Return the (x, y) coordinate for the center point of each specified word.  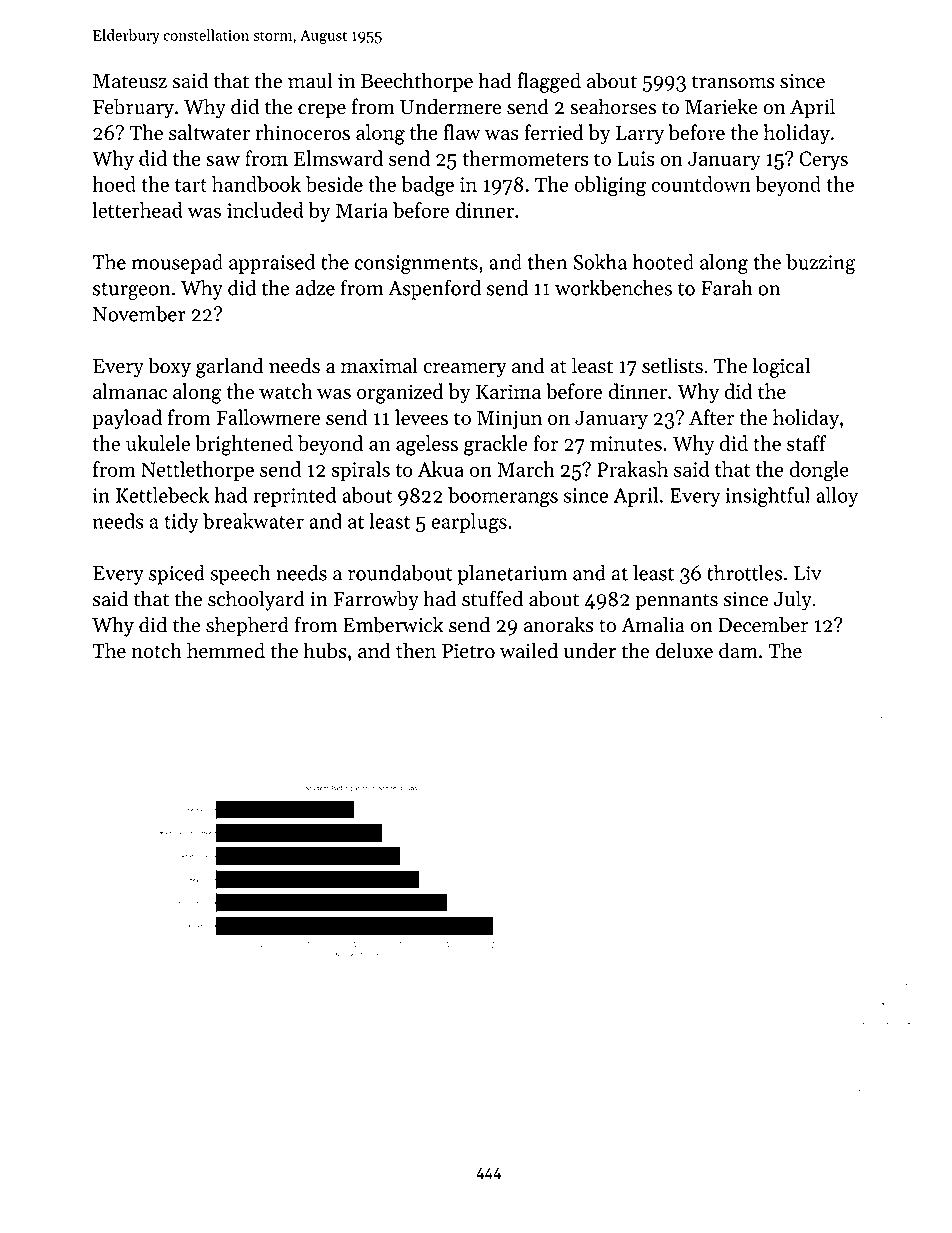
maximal (379, 365)
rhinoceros (302, 132)
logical (781, 367)
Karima (508, 391)
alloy (837, 497)
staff (806, 443)
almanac (130, 391)
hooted (663, 262)
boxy (169, 367)
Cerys (823, 160)
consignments (416, 264)
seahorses (613, 106)
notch (156, 650)
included (265, 210)
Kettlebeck (162, 495)
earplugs (469, 523)
